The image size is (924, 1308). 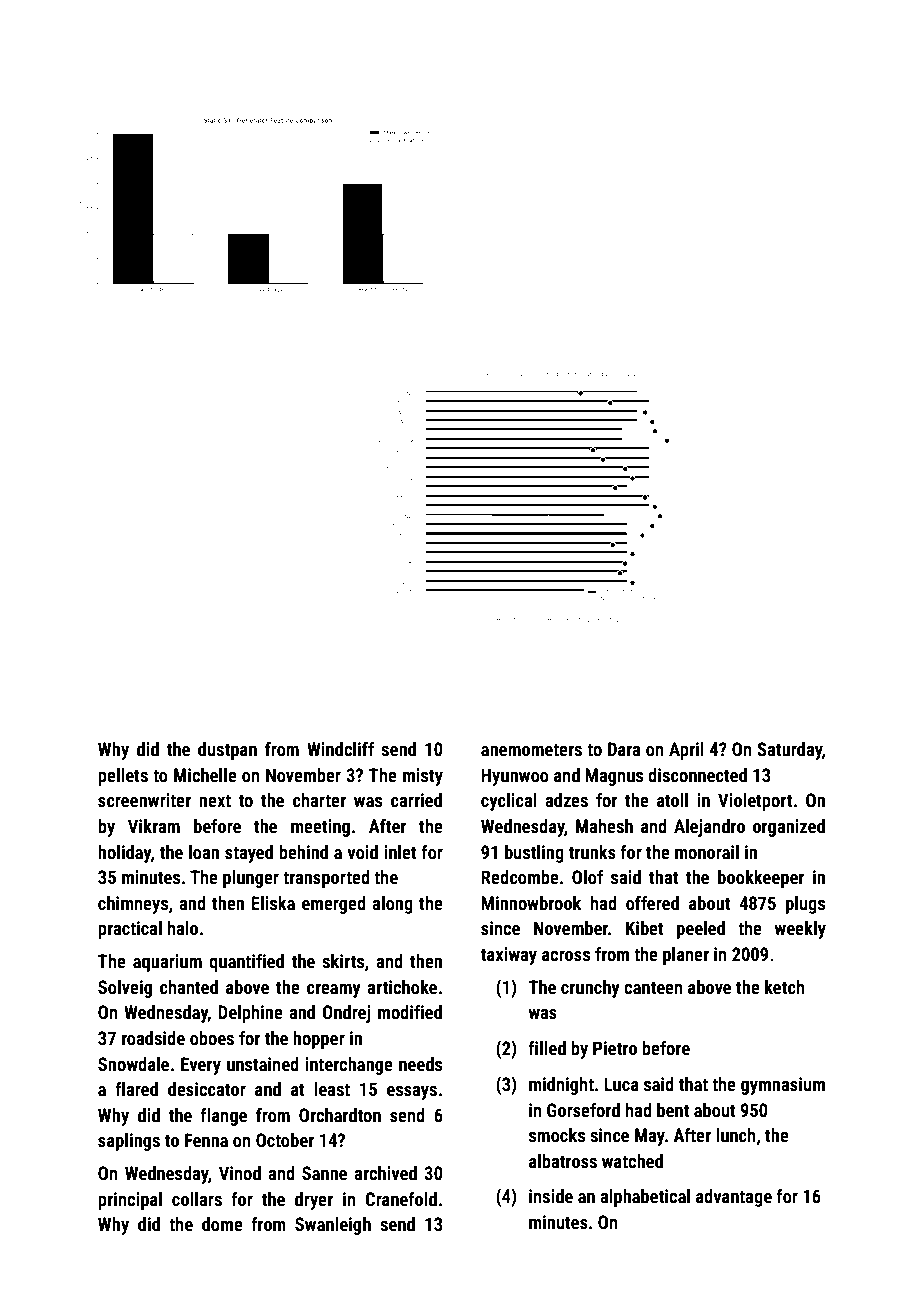 What do you see at coordinates (333, 1226) in the image?
I see `Swanleigh` at bounding box center [333, 1226].
